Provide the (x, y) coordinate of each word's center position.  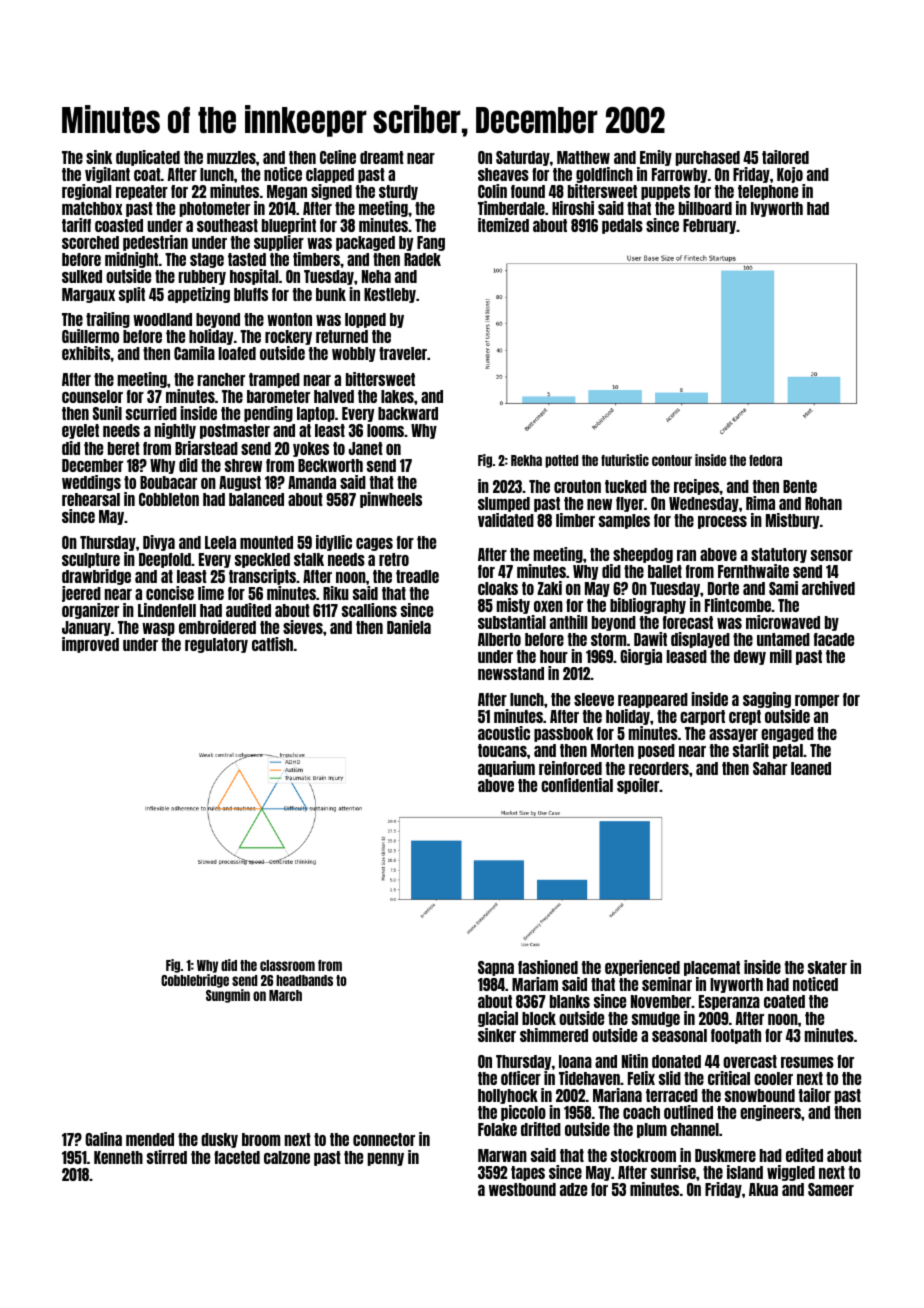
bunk (331, 294)
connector (384, 1139)
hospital (254, 277)
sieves (303, 627)
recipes (697, 487)
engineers (770, 1113)
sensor (832, 555)
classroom (287, 965)
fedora (765, 460)
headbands (304, 980)
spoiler (638, 786)
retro (394, 559)
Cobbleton (169, 499)
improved (90, 645)
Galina (103, 1139)
